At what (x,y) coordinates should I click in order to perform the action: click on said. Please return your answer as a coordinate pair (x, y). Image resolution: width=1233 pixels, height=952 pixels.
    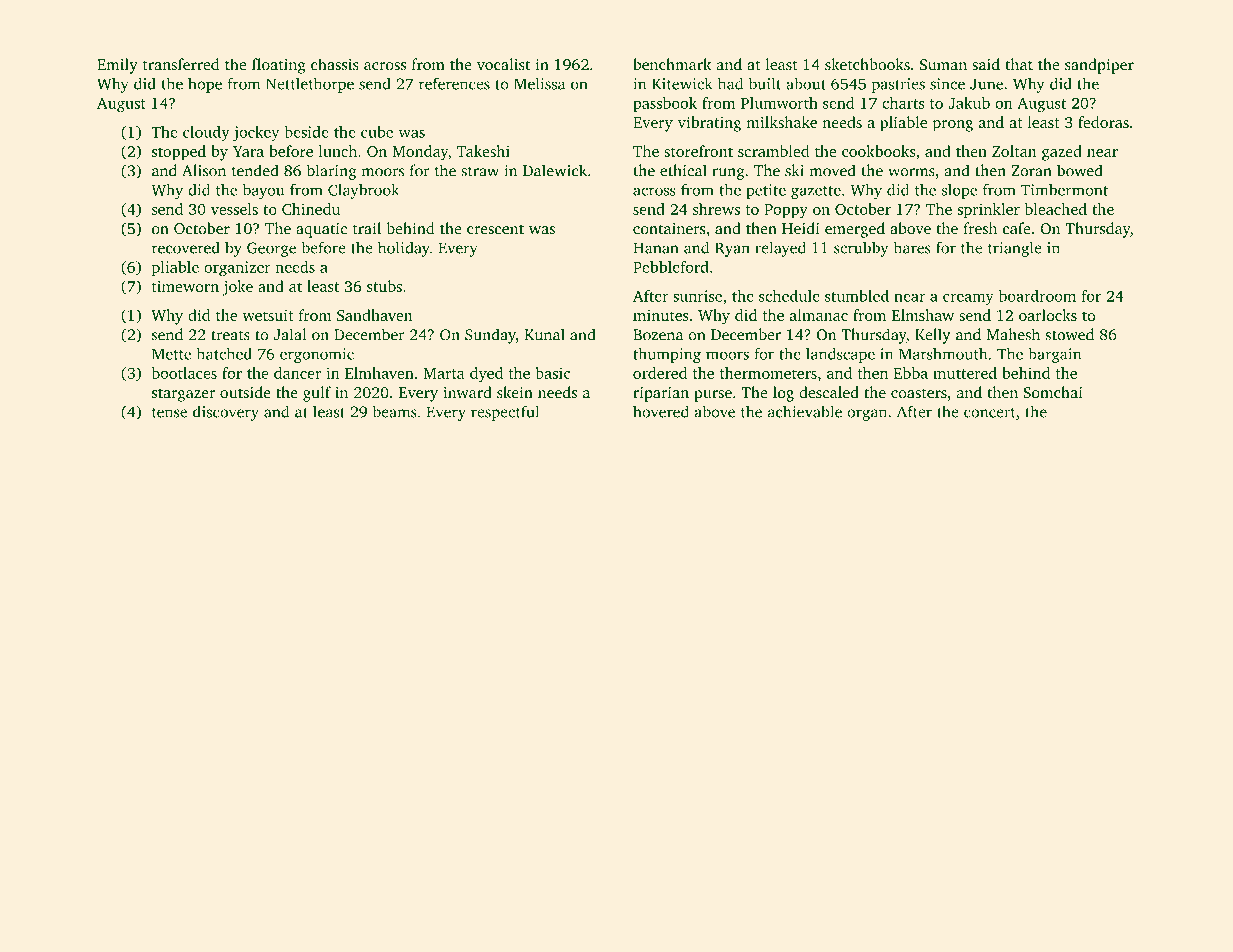
    Looking at the image, I should click on (986, 64).
